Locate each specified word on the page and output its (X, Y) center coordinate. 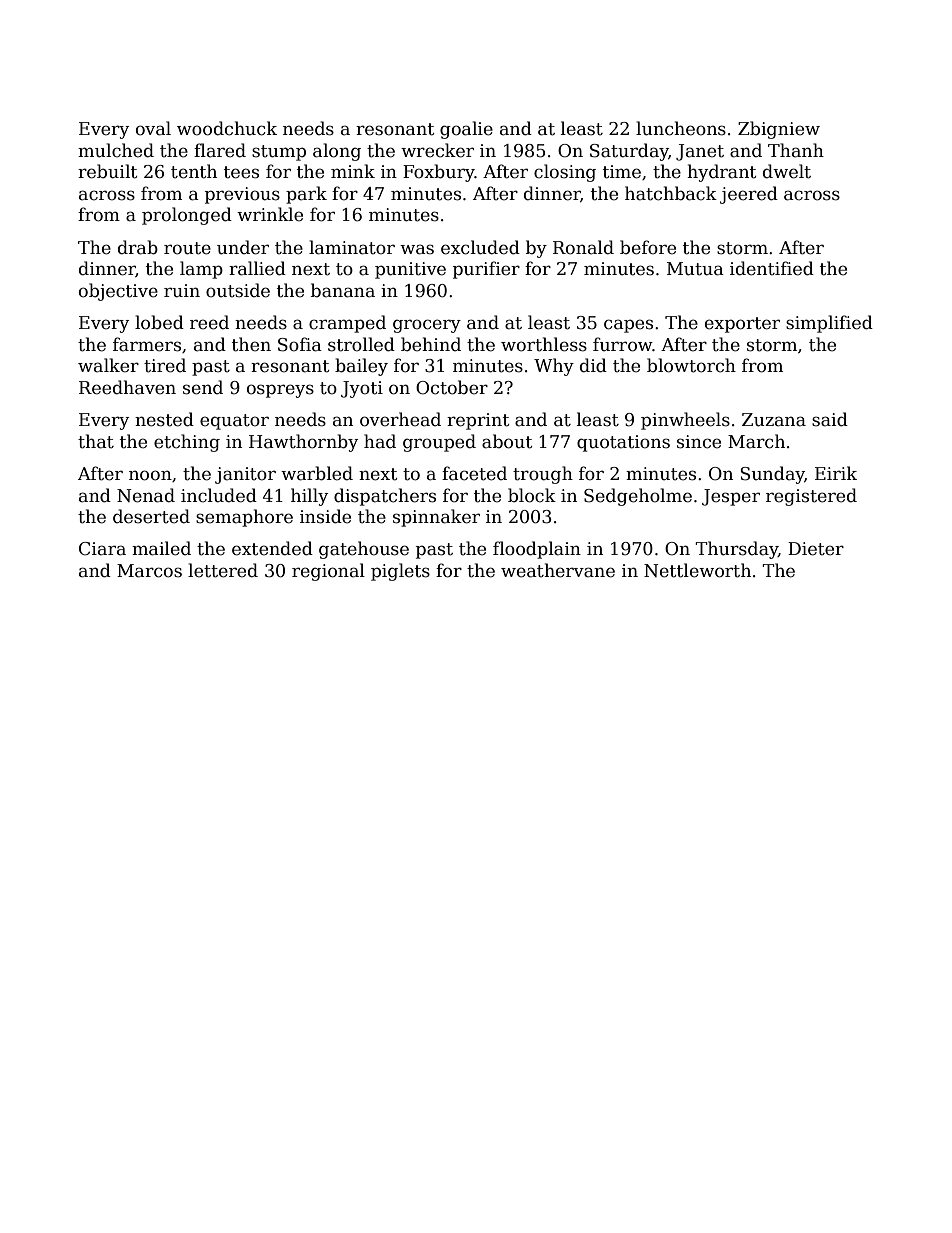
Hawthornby (303, 443)
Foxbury (439, 173)
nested (164, 419)
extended (272, 548)
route (187, 248)
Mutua (695, 269)
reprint (478, 421)
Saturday (629, 152)
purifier (486, 270)
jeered (749, 195)
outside (238, 290)
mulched (116, 150)
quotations (623, 443)
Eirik (836, 473)
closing (565, 173)
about (507, 441)
